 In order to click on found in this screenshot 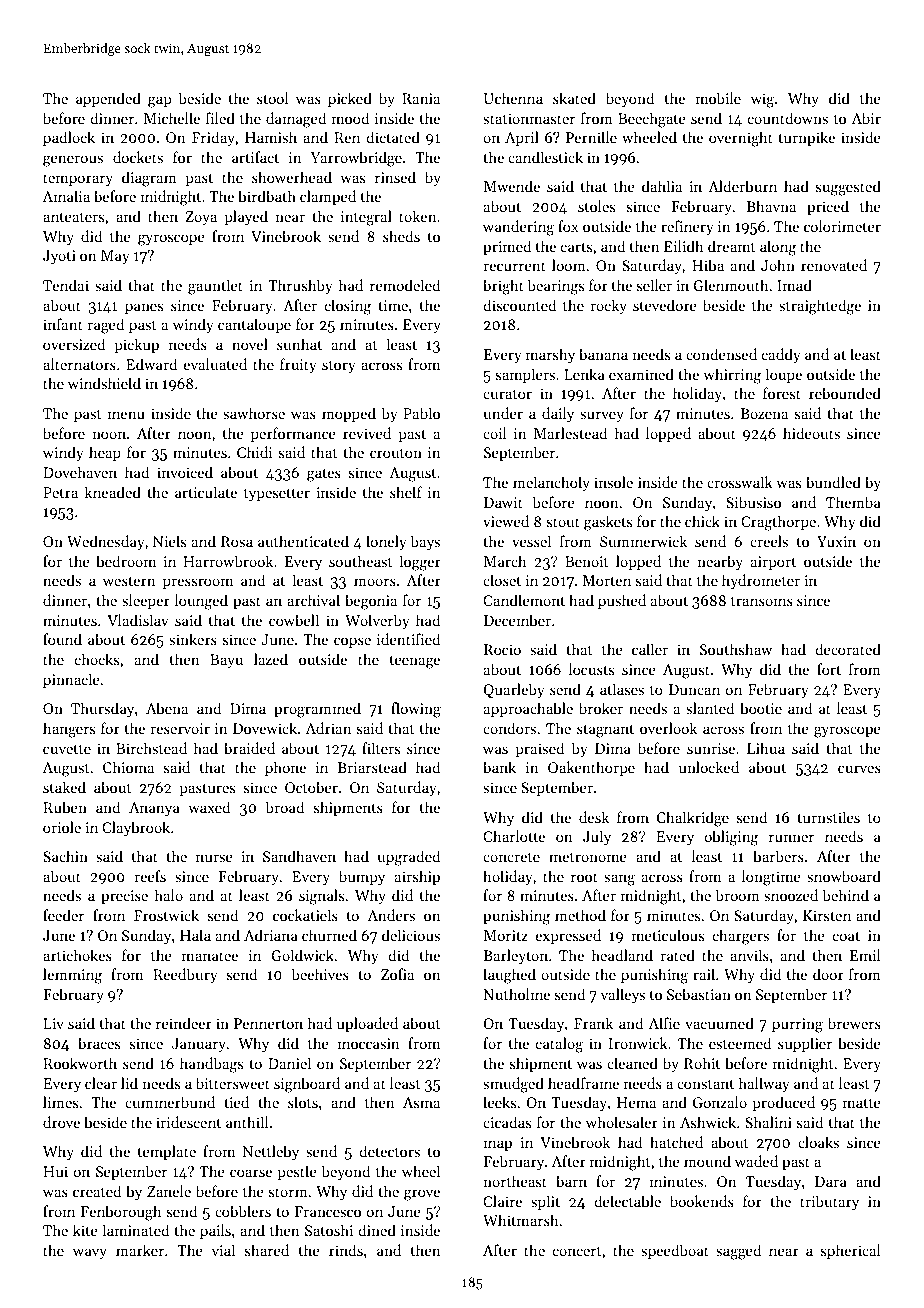, I will do `click(62, 639)`.
